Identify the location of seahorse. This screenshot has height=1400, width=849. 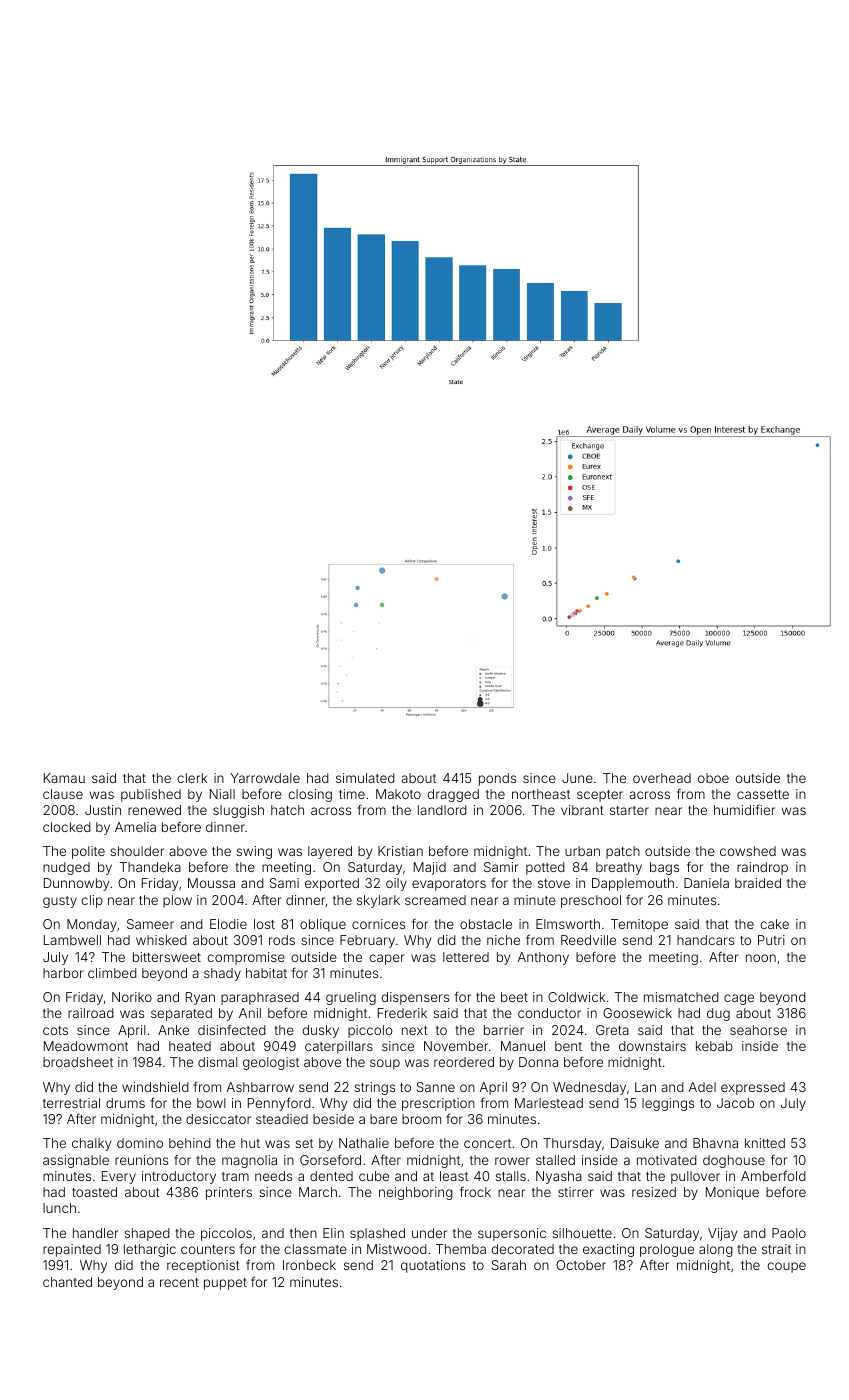
(758, 1030).
